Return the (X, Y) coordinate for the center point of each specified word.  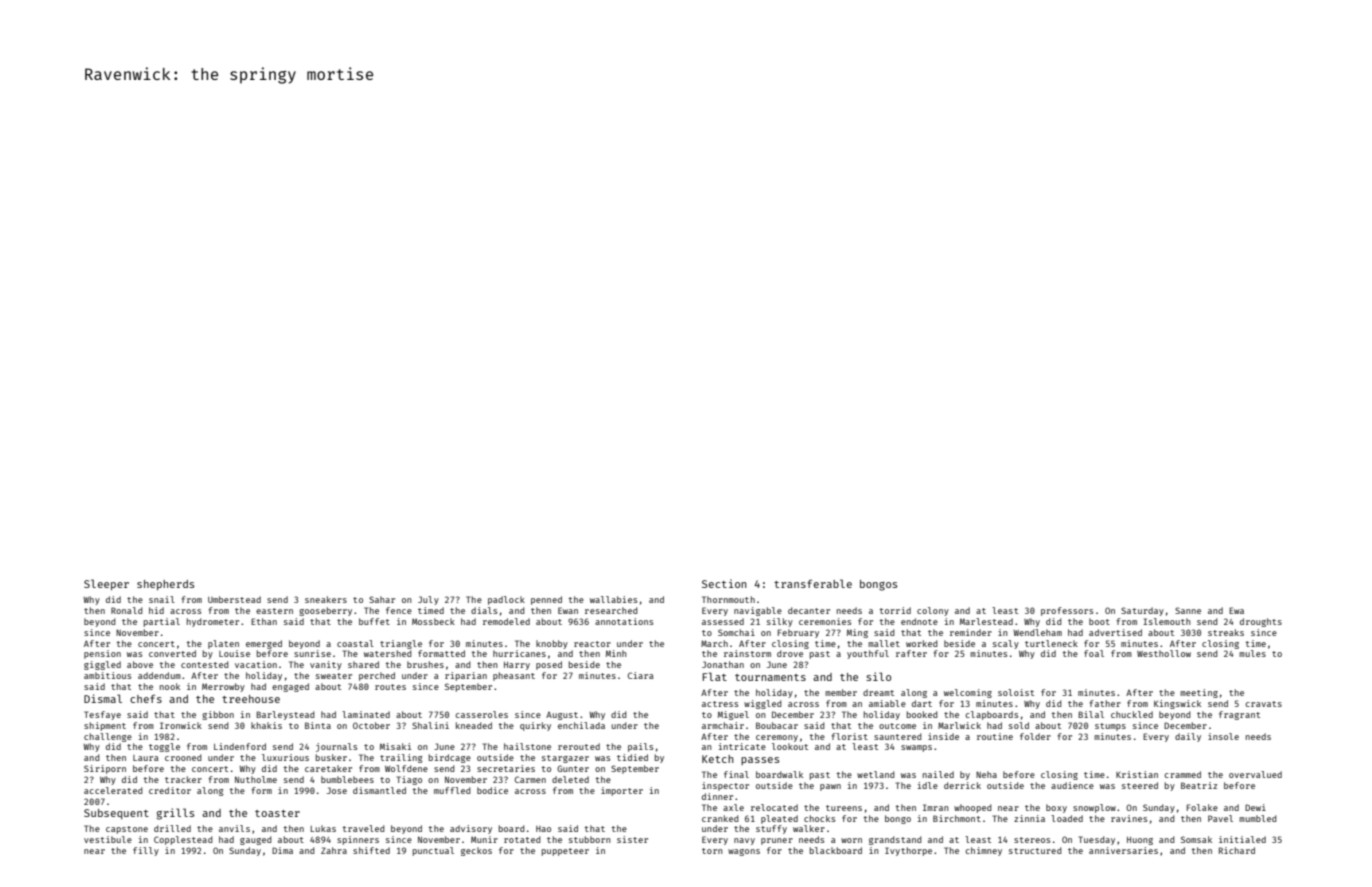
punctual (433, 851)
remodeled (506, 621)
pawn (830, 787)
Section (724, 583)
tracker (183, 779)
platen (223, 644)
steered (1140, 785)
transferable (813, 583)
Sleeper (106, 584)
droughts (1261, 622)
